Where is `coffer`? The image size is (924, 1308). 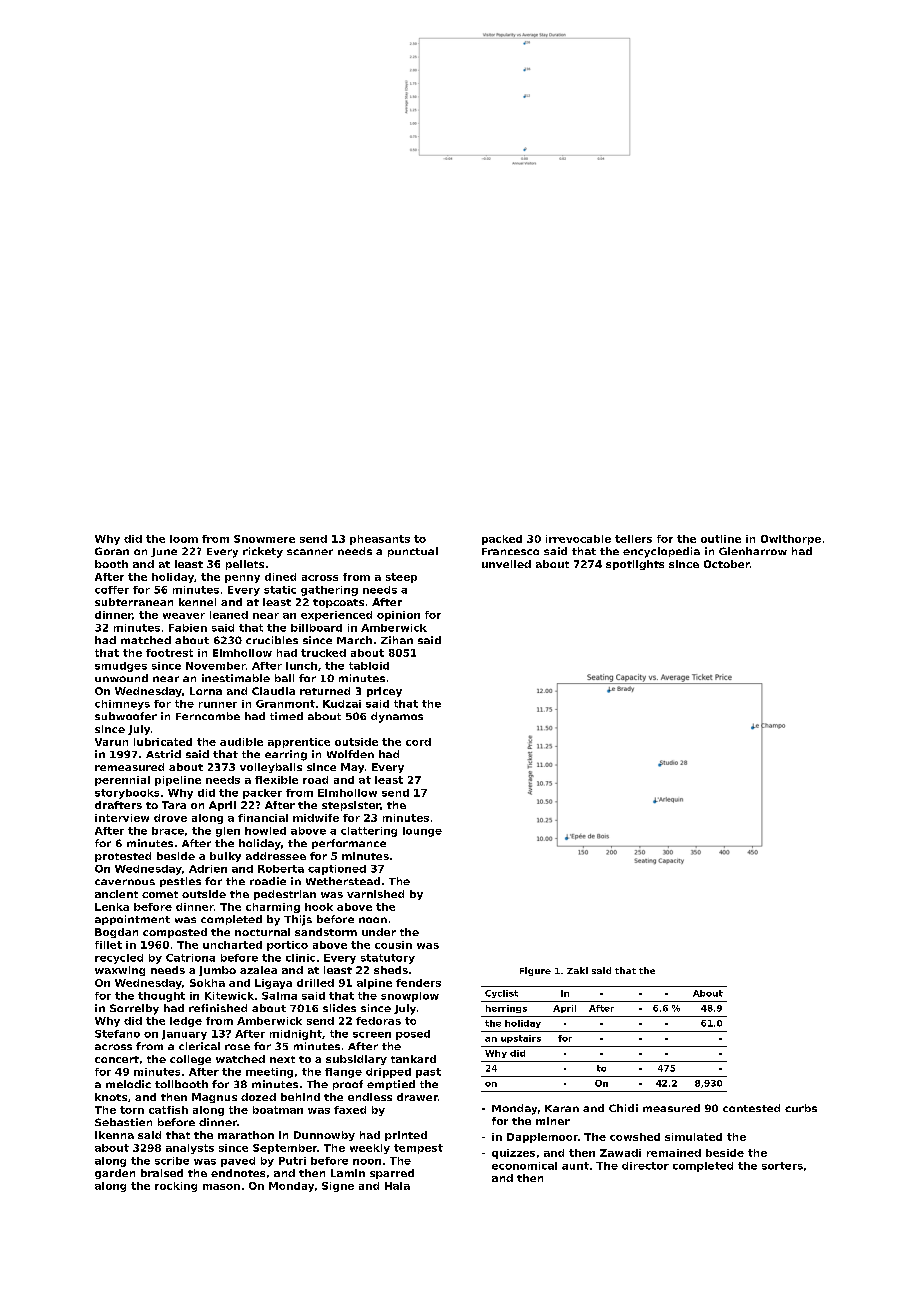 coffer is located at coordinates (112, 590).
